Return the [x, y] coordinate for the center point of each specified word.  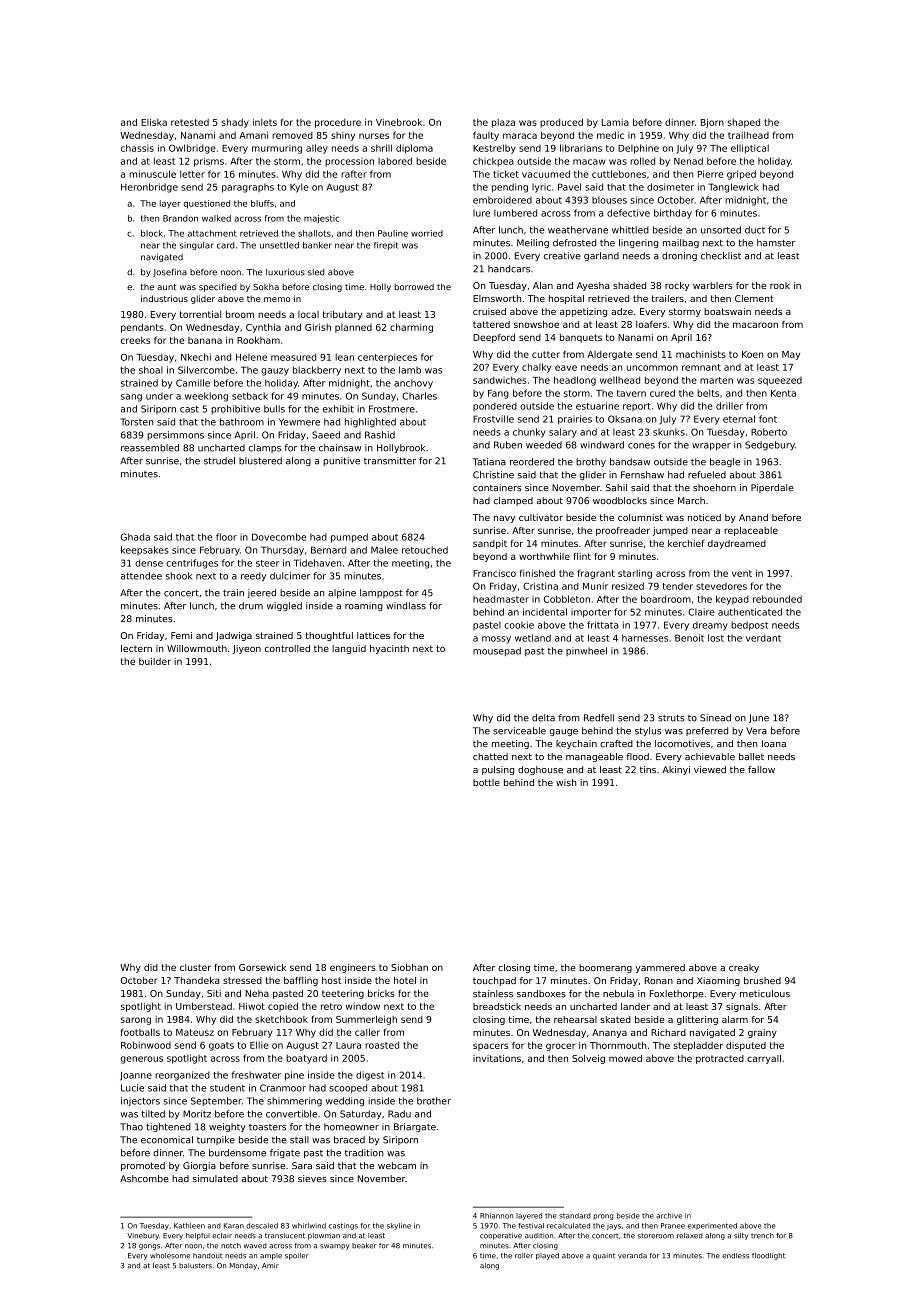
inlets [265, 122]
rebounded [777, 599]
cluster [195, 967]
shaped [744, 123]
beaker [364, 1246]
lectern [136, 648]
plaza [503, 123]
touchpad [494, 981]
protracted [720, 1059]
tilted [153, 1114]
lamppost [381, 593]
